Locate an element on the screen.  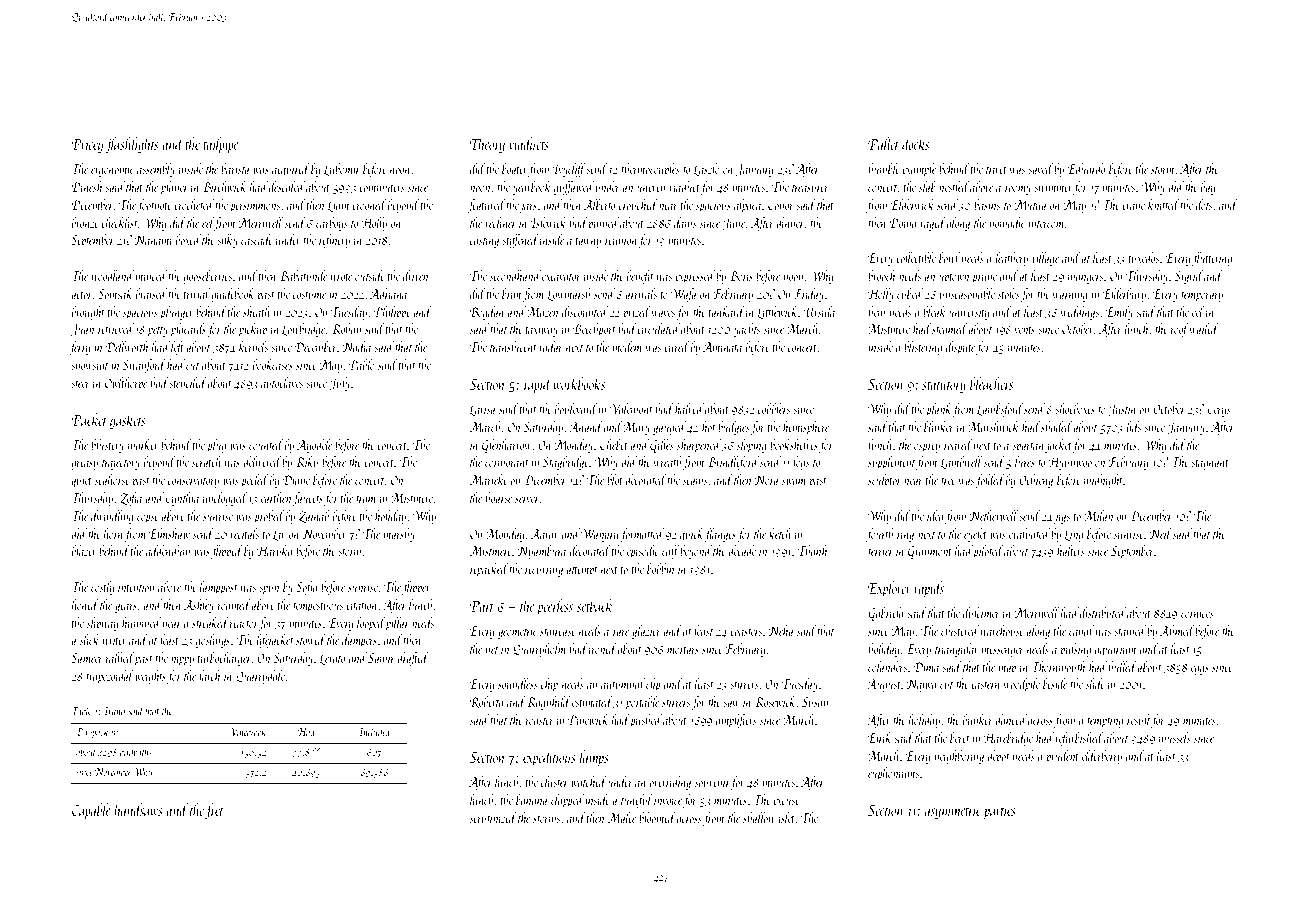
temporary is located at coordinates (1202, 297).
